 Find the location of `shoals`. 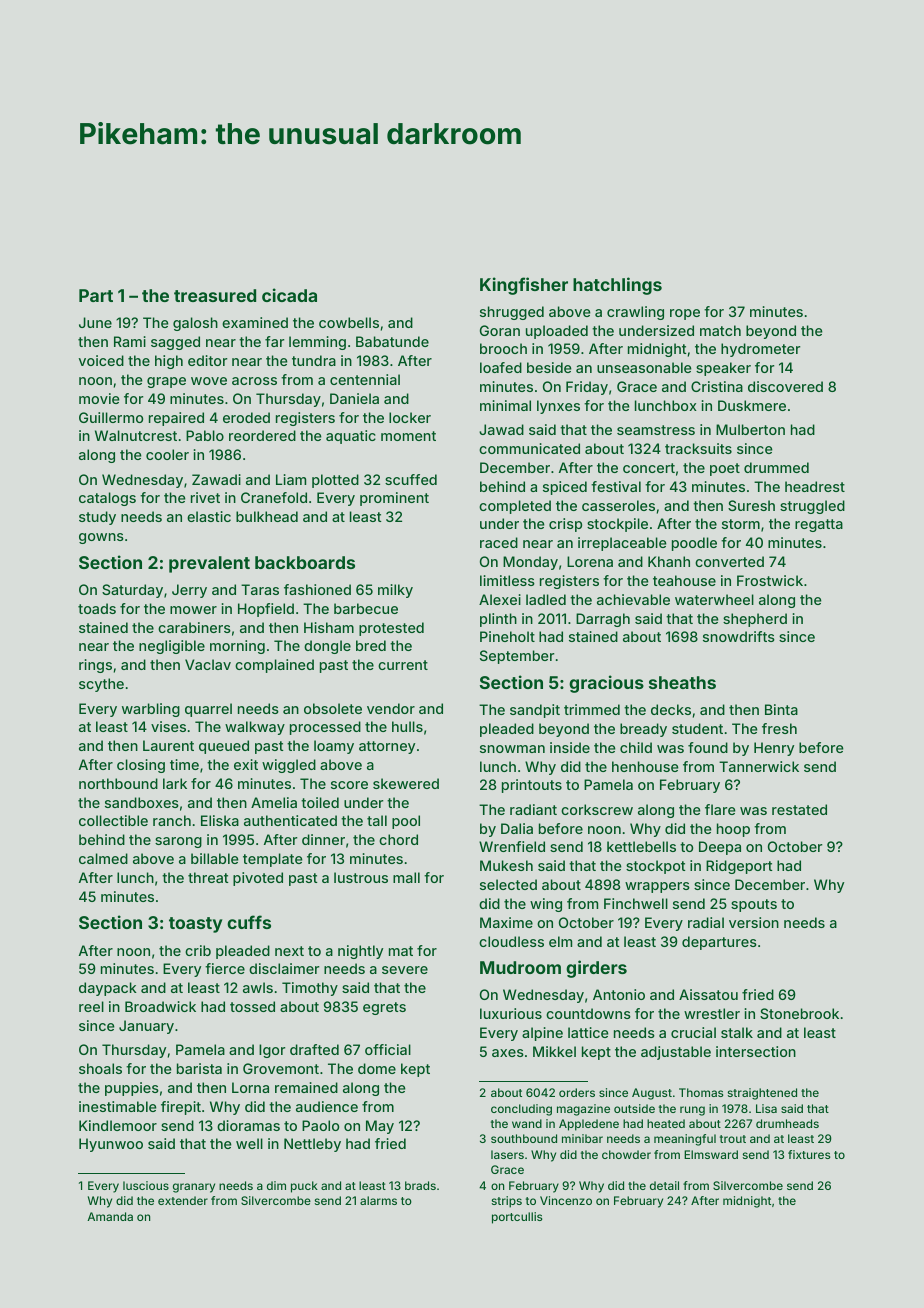

shoals is located at coordinates (100, 1068).
